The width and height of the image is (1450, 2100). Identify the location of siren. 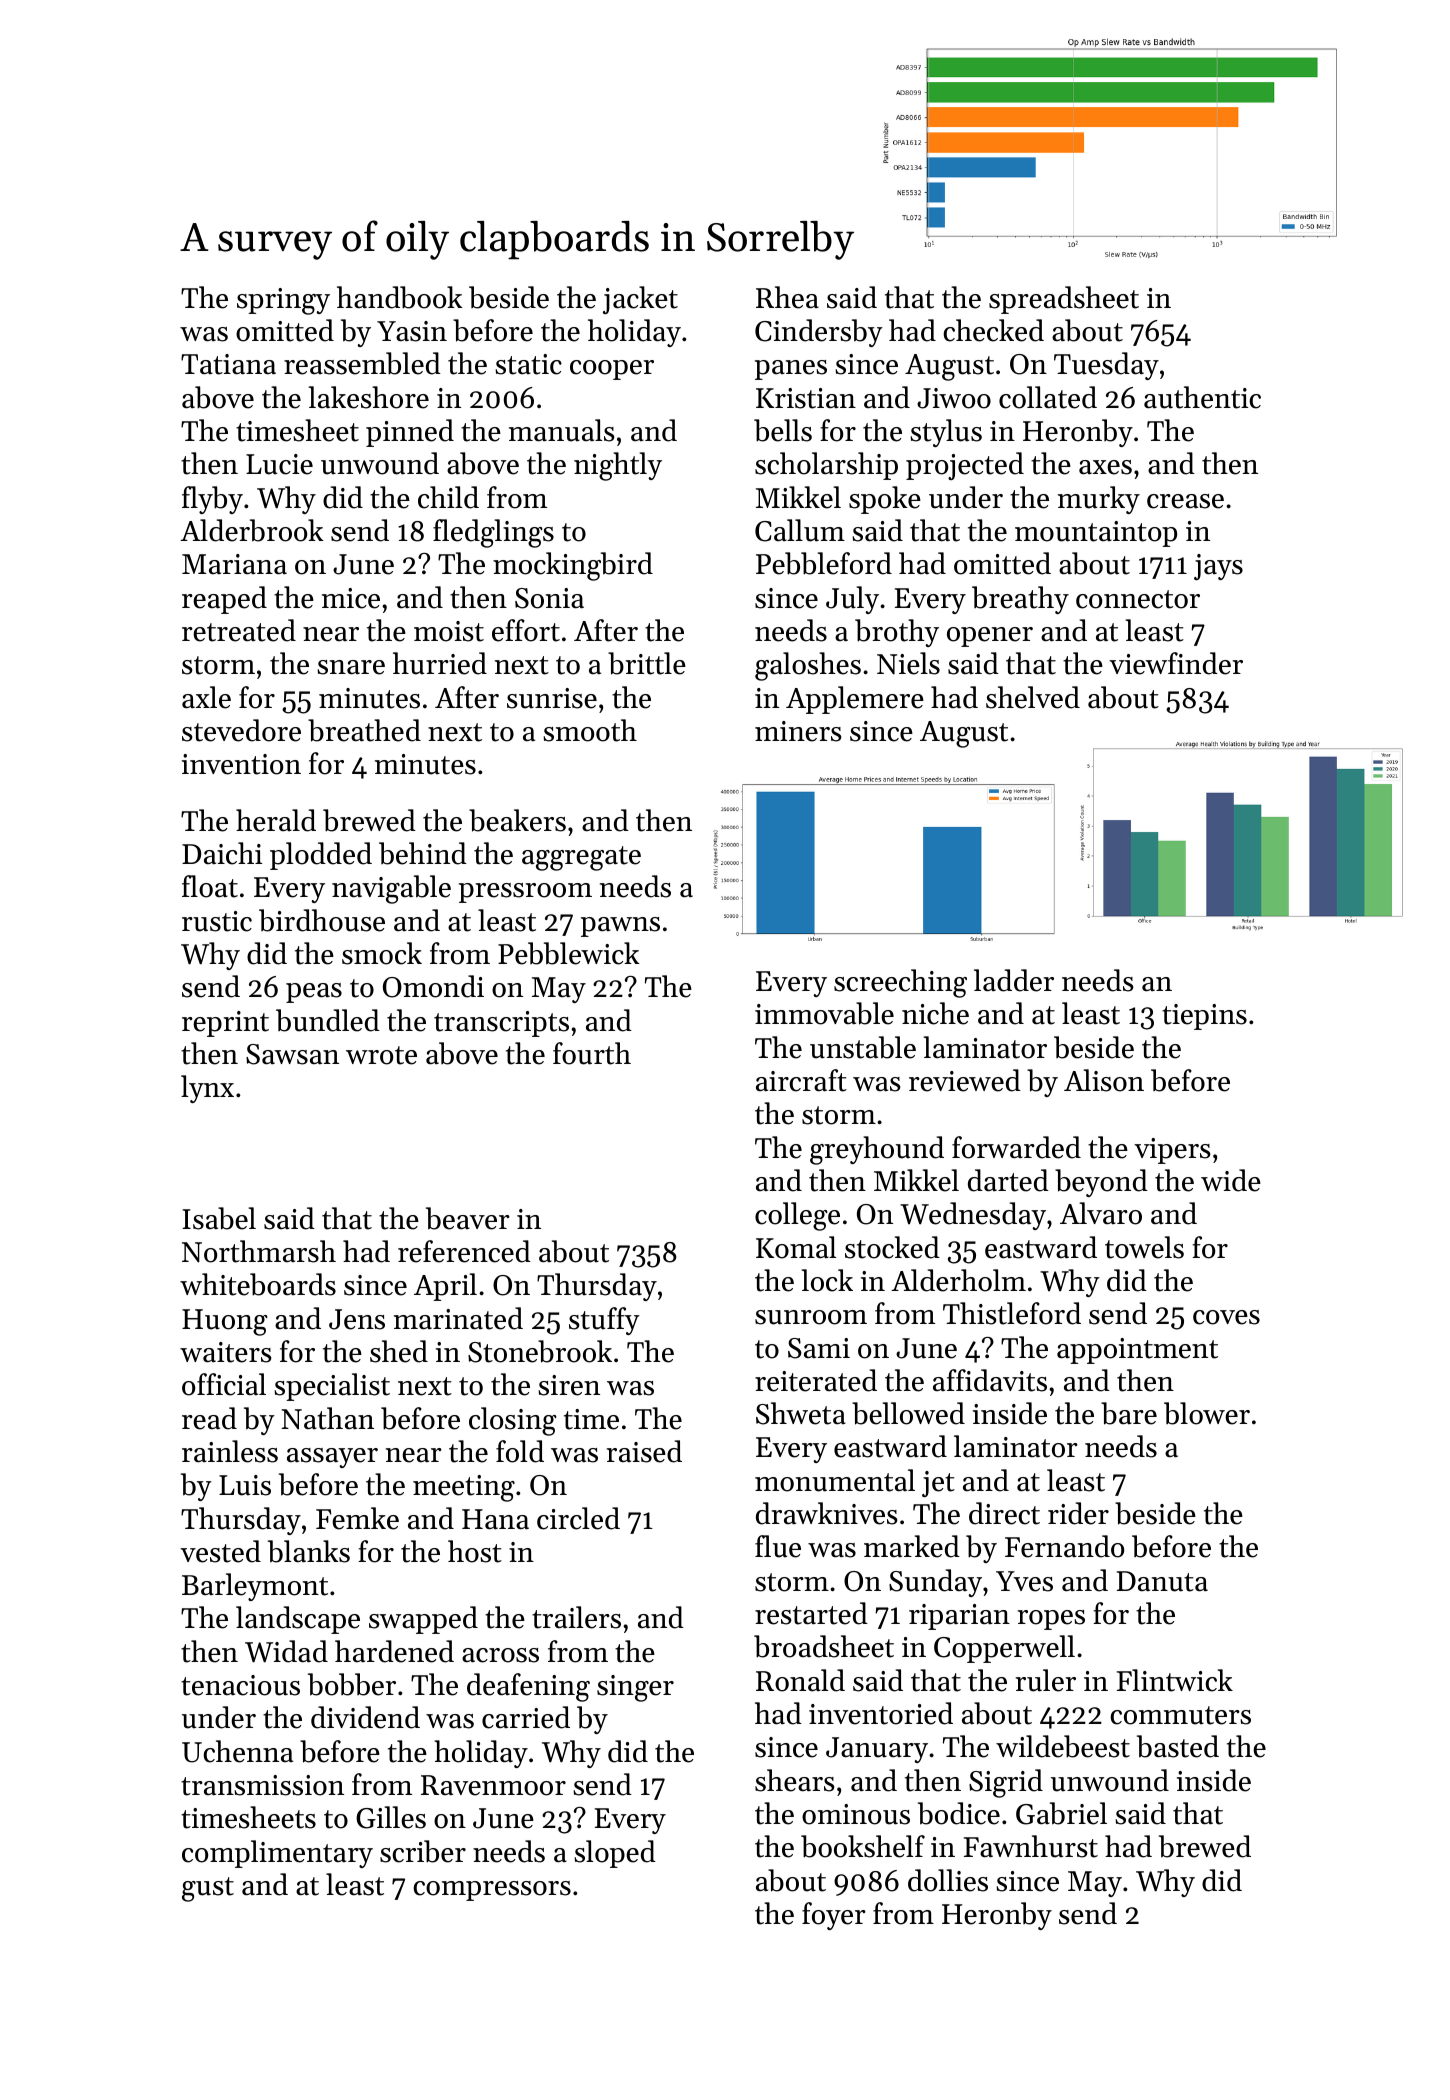
(569, 1385).
